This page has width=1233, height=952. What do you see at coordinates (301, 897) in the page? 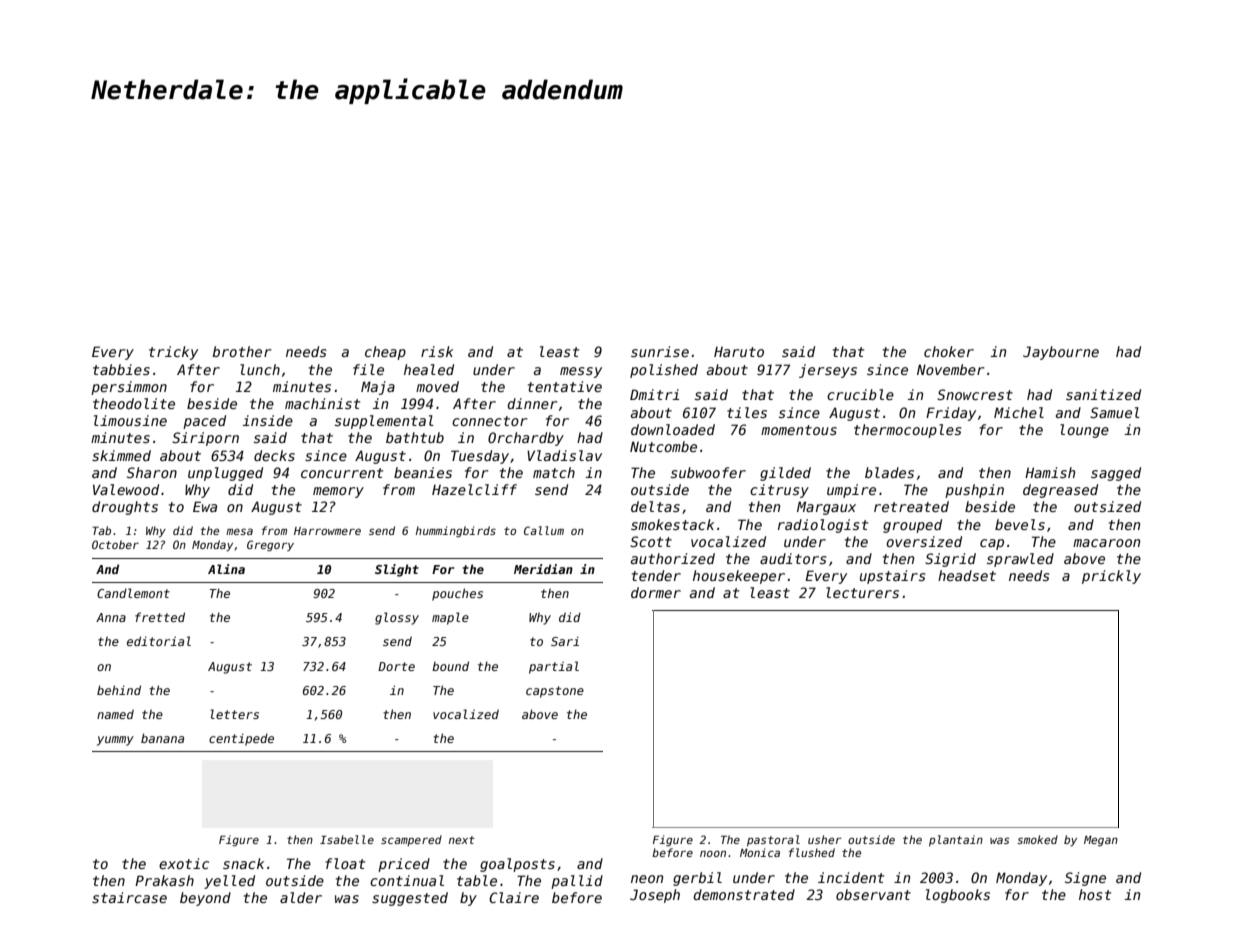
I see `alder` at bounding box center [301, 897].
